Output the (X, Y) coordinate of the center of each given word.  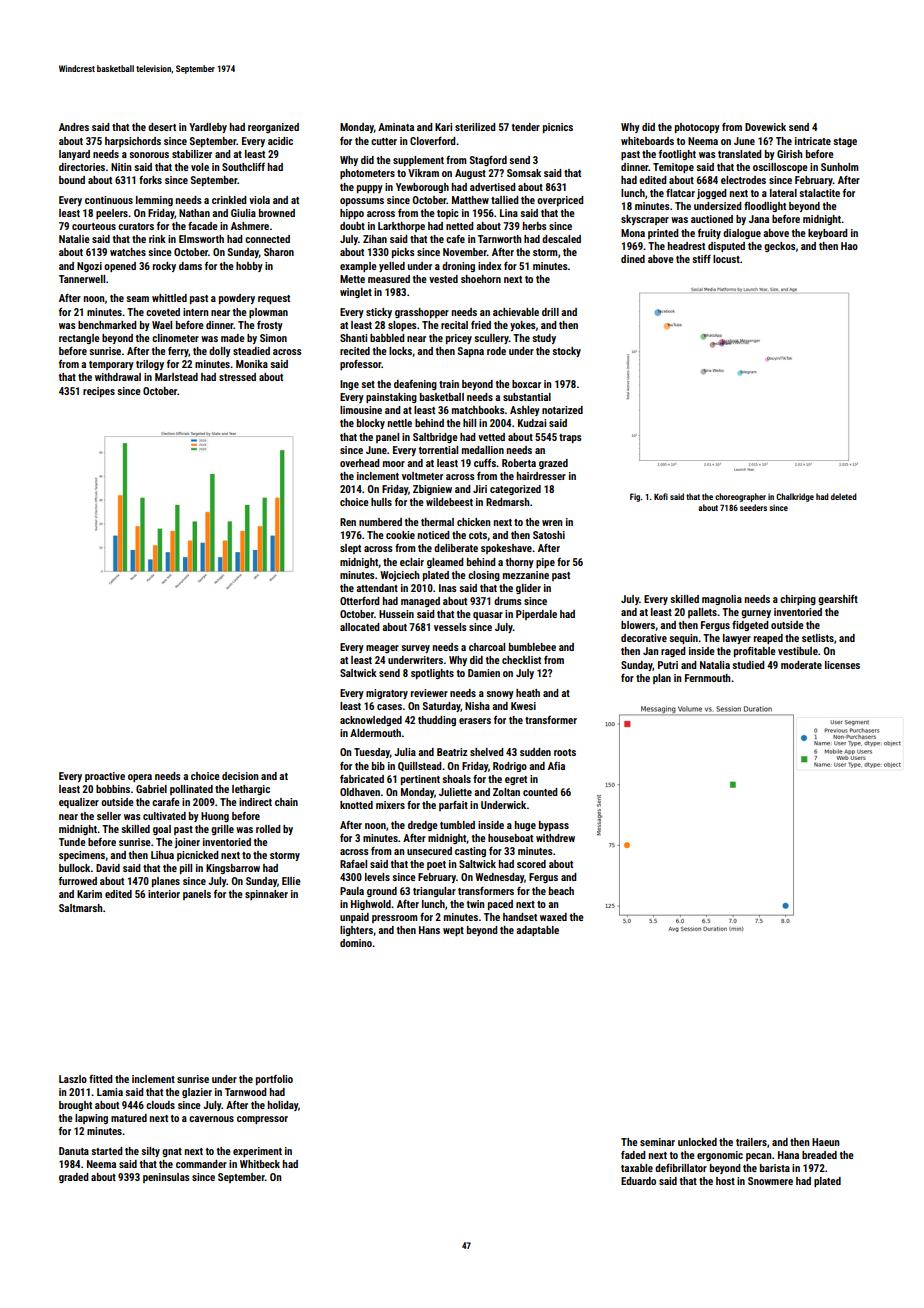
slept (350, 549)
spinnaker (266, 895)
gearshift (838, 599)
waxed (553, 917)
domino (356, 943)
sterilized (475, 127)
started (107, 1151)
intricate (813, 141)
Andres (74, 127)
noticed (434, 535)
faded (633, 1155)
